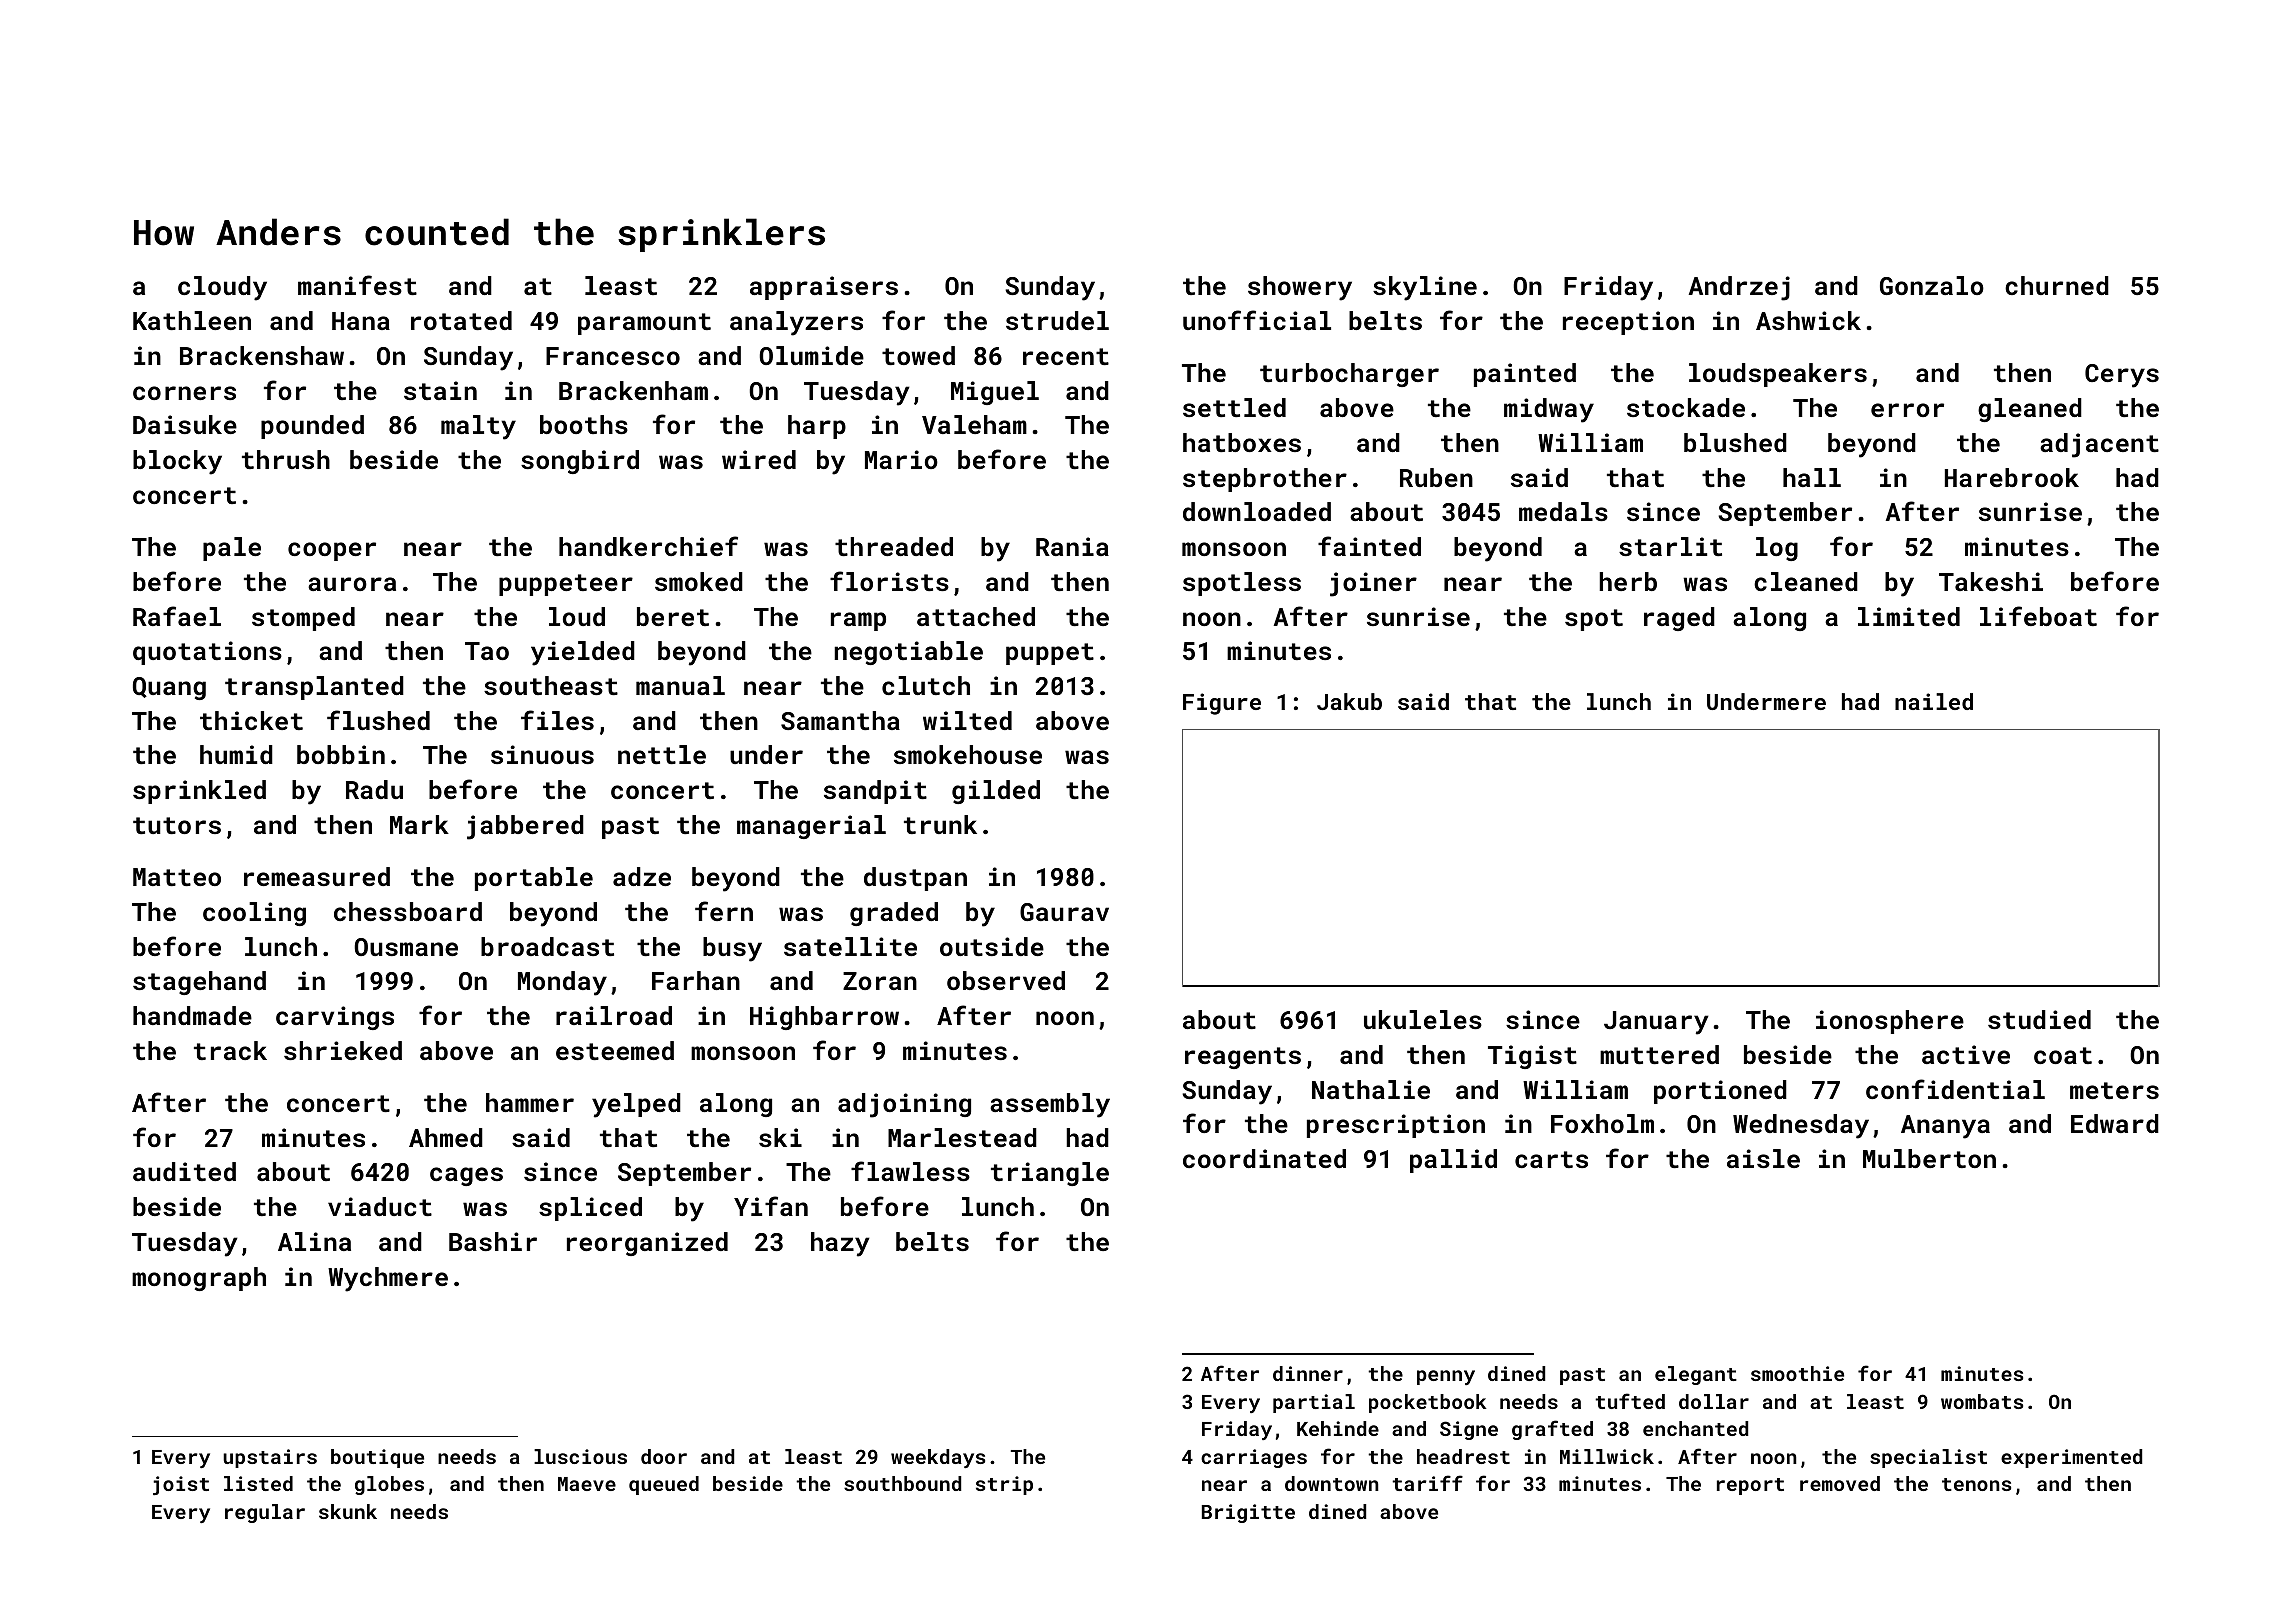  Describe the element at coordinates (1607, 1456) in the screenshot. I see `Millwick` at that location.
